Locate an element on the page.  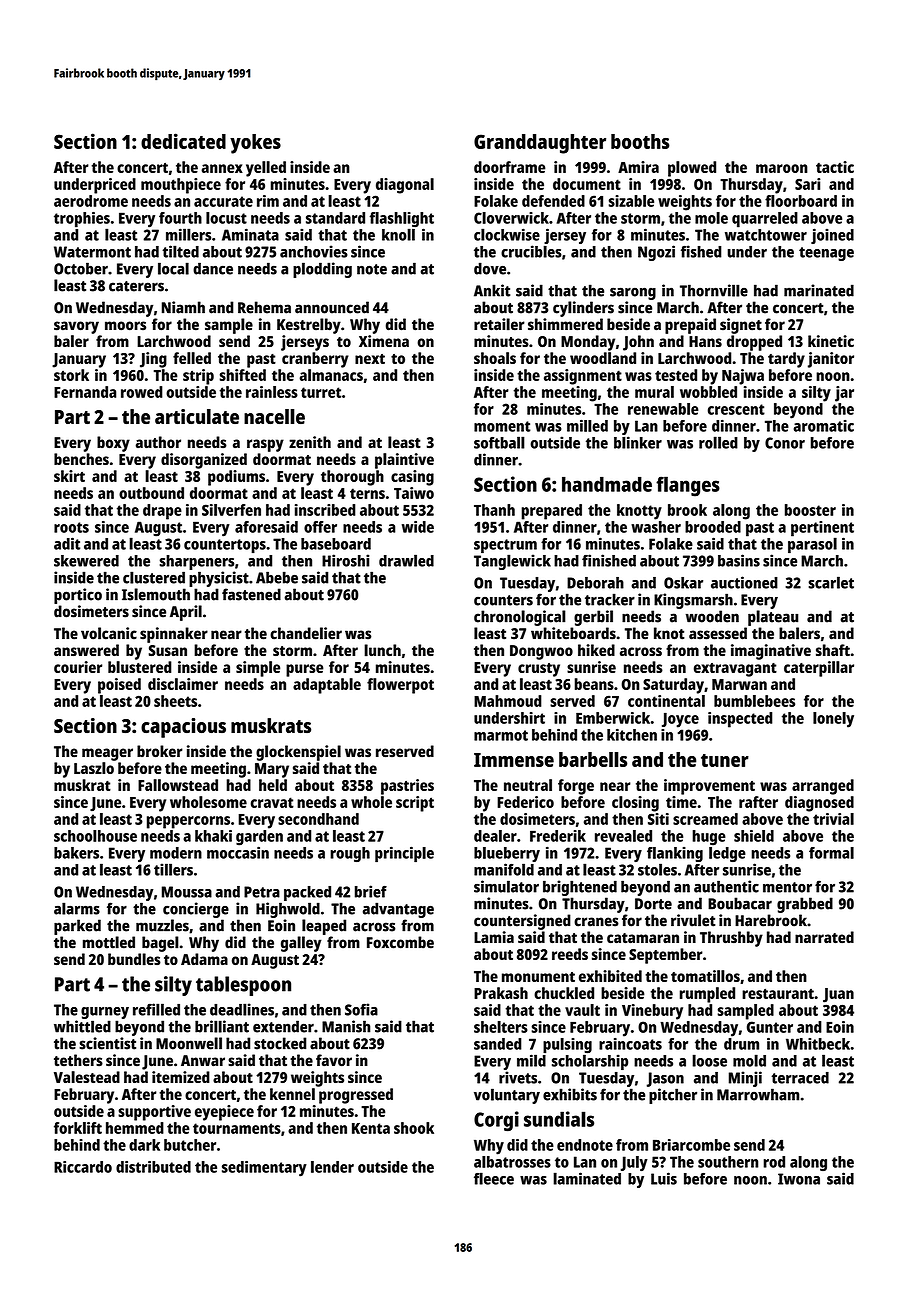
retailer is located at coordinates (499, 324).
